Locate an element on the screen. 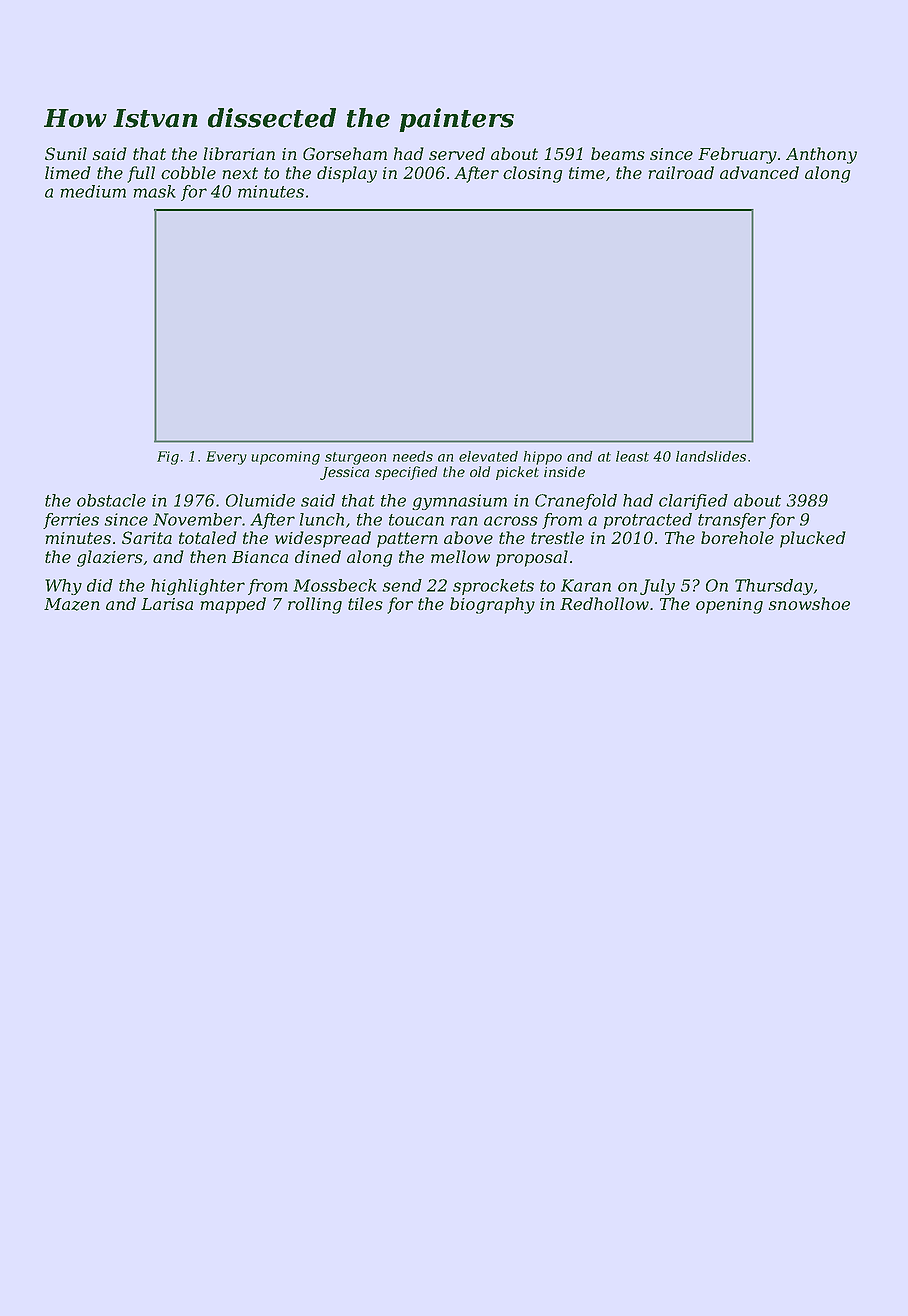 This screenshot has height=1316, width=908. elevated is located at coordinates (488, 456).
